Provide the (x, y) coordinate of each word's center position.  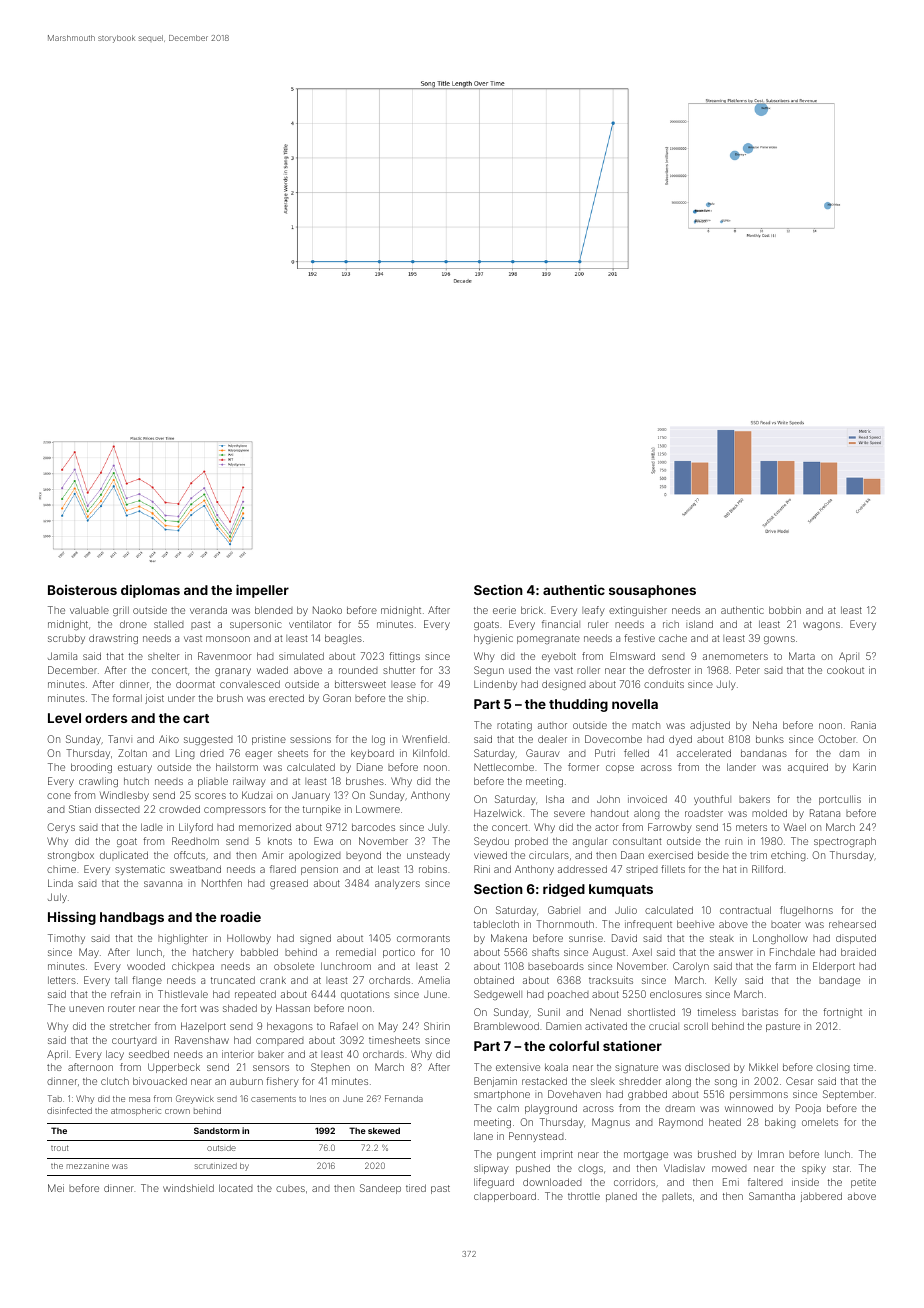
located (236, 1188)
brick (532, 610)
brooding (91, 768)
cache (673, 638)
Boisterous (82, 590)
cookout (845, 670)
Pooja (808, 1109)
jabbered (821, 1197)
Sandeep (380, 1189)
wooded (146, 966)
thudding (578, 705)
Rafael (344, 1026)
